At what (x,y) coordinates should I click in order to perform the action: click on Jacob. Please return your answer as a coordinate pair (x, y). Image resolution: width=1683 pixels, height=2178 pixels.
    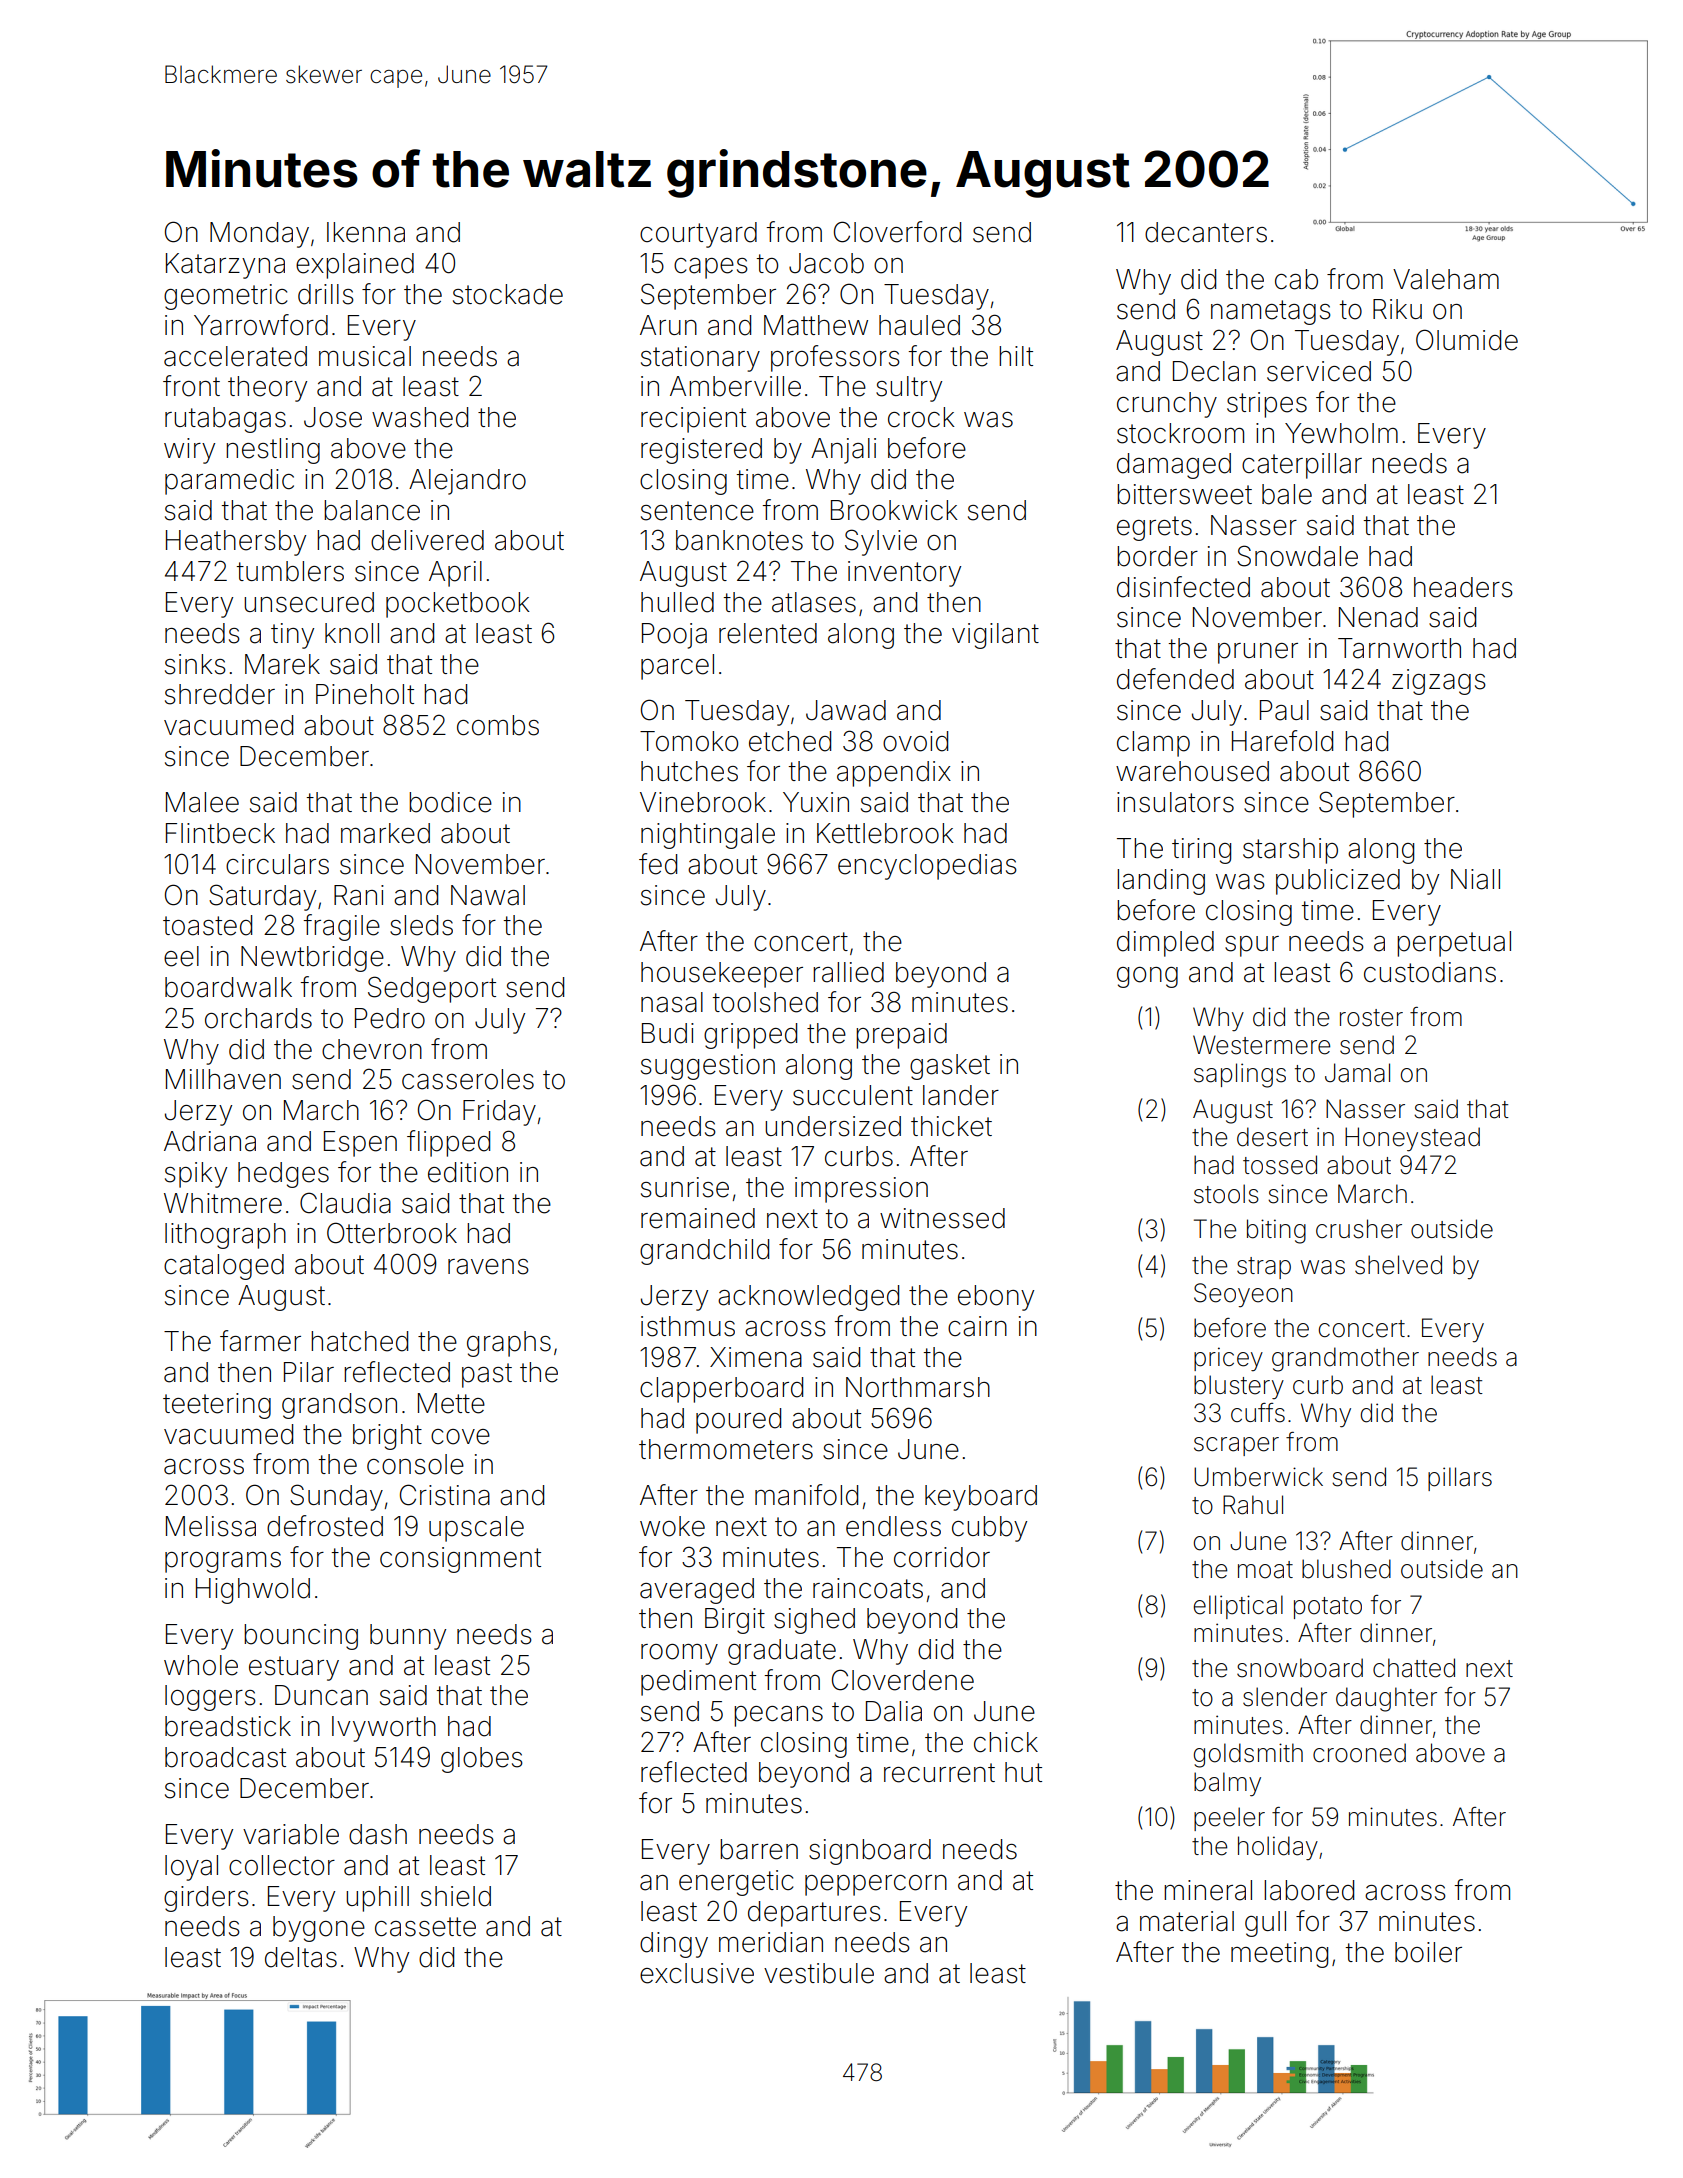
    Looking at the image, I should click on (826, 263).
